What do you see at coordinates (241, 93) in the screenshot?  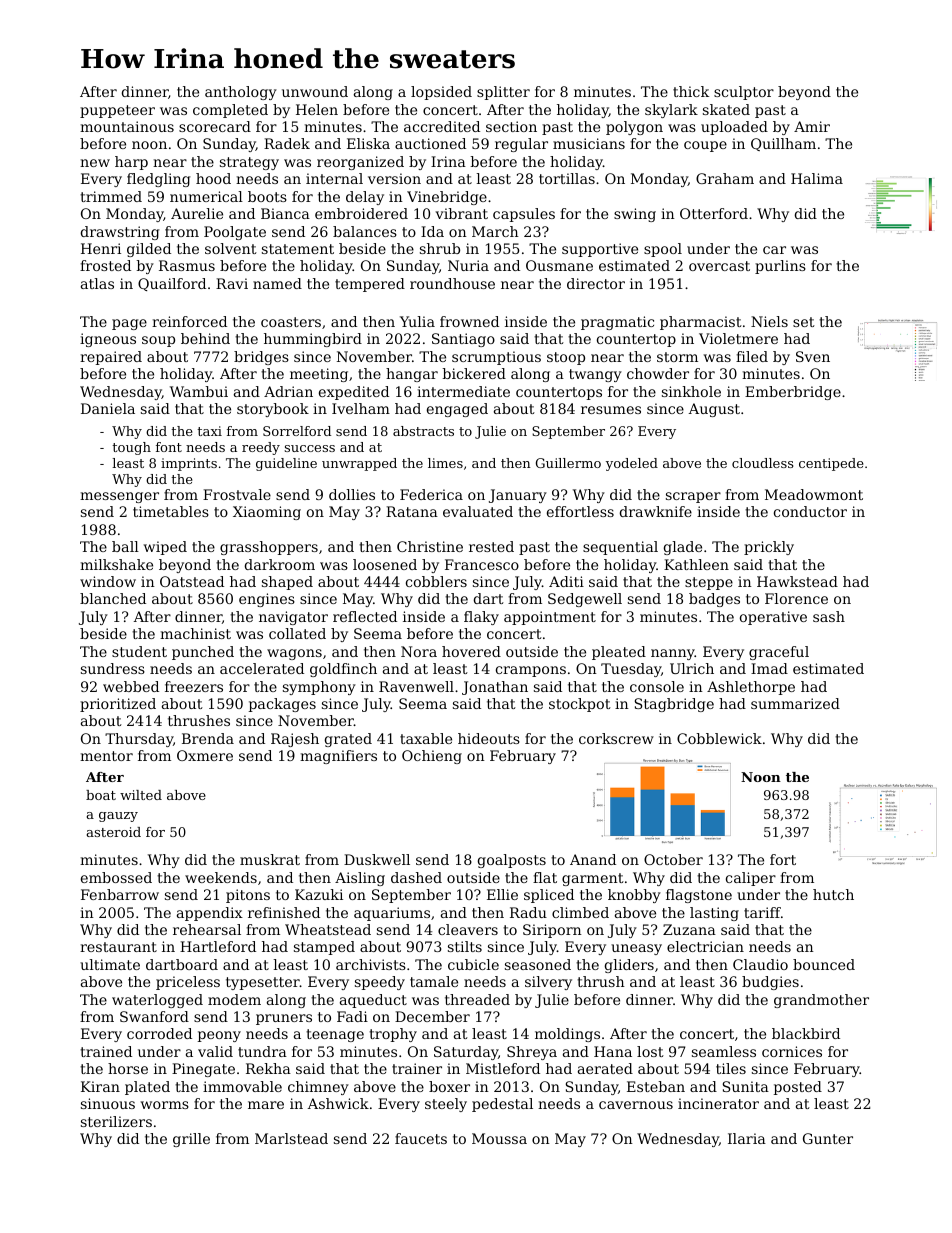 I see `anthology` at bounding box center [241, 93].
